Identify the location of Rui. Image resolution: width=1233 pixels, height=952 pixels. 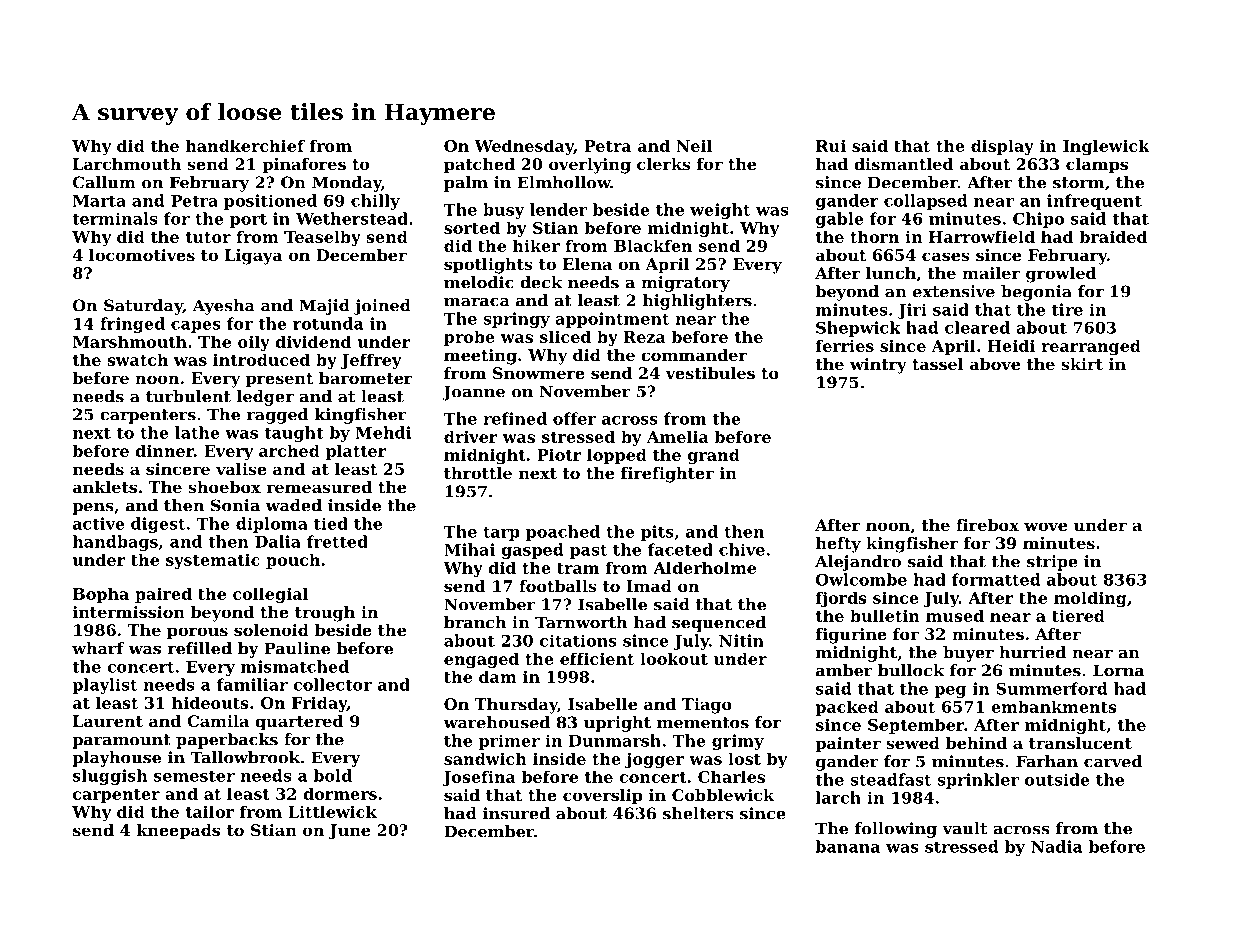
(831, 145).
